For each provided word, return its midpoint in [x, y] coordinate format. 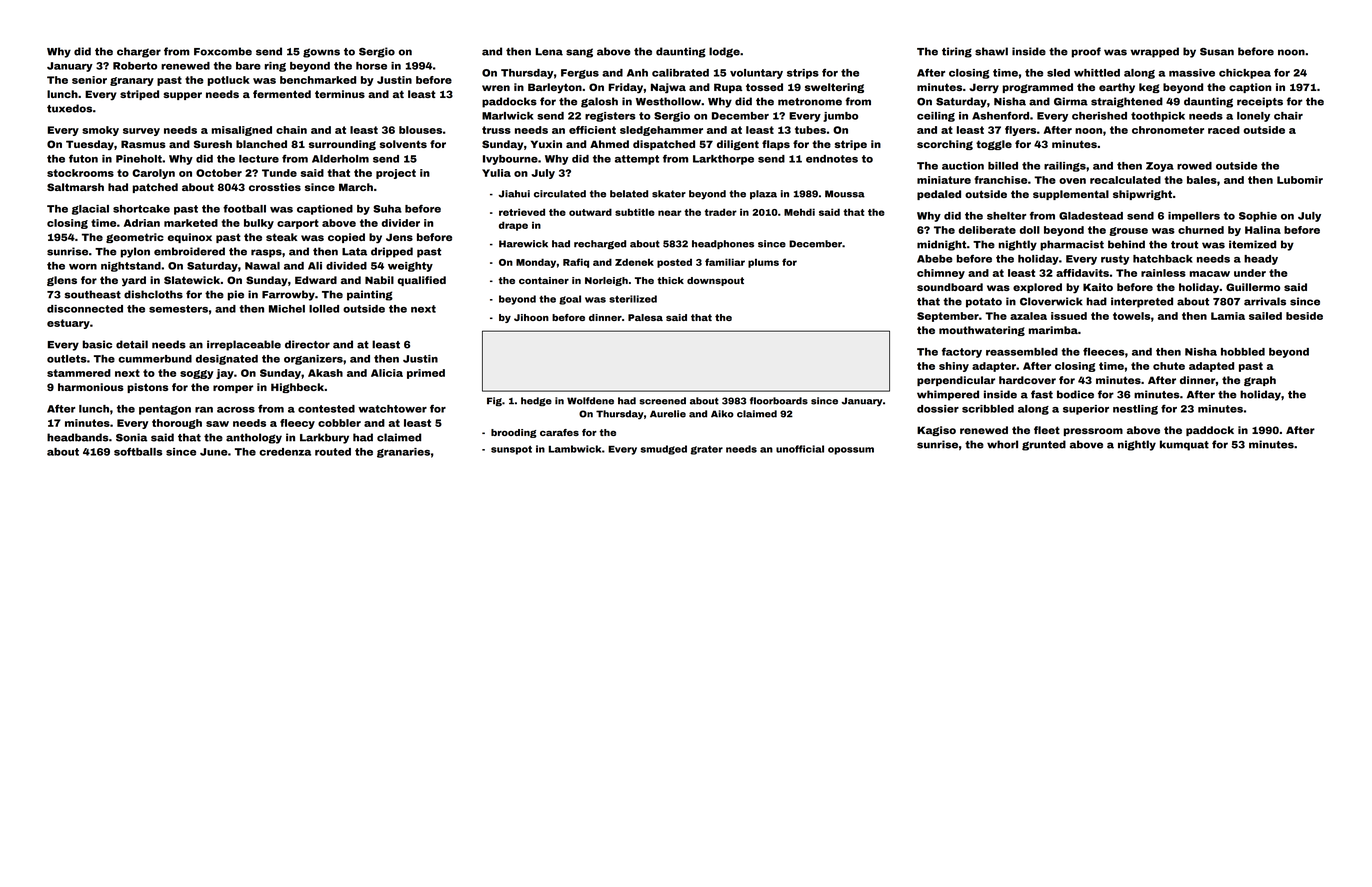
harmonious [91, 387]
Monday [536, 263]
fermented [282, 94]
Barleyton [555, 88]
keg [1149, 88]
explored [1037, 288]
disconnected [85, 309]
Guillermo [1253, 287]
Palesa [645, 317]
